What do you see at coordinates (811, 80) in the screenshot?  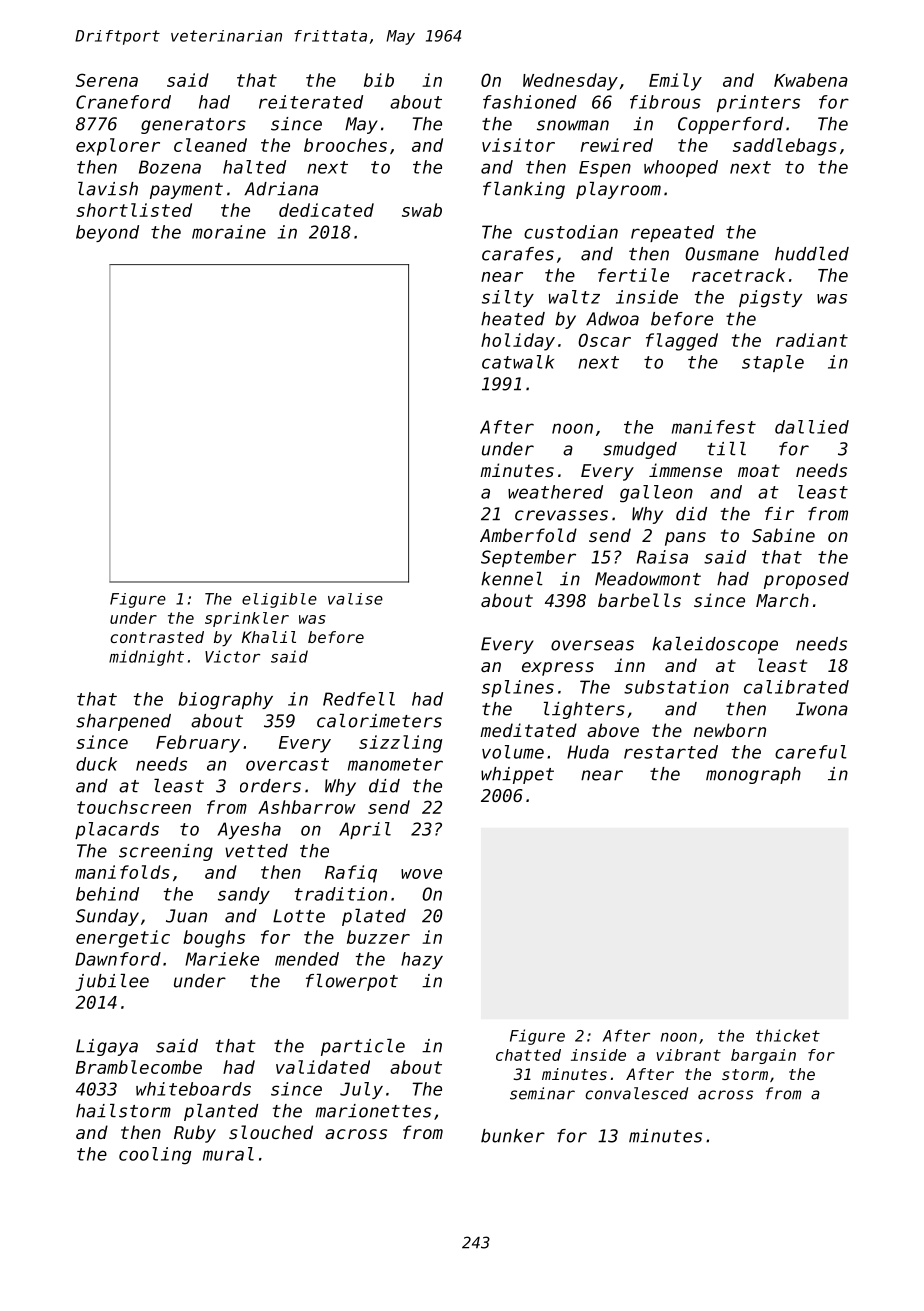 I see `Kwabena` at bounding box center [811, 80].
